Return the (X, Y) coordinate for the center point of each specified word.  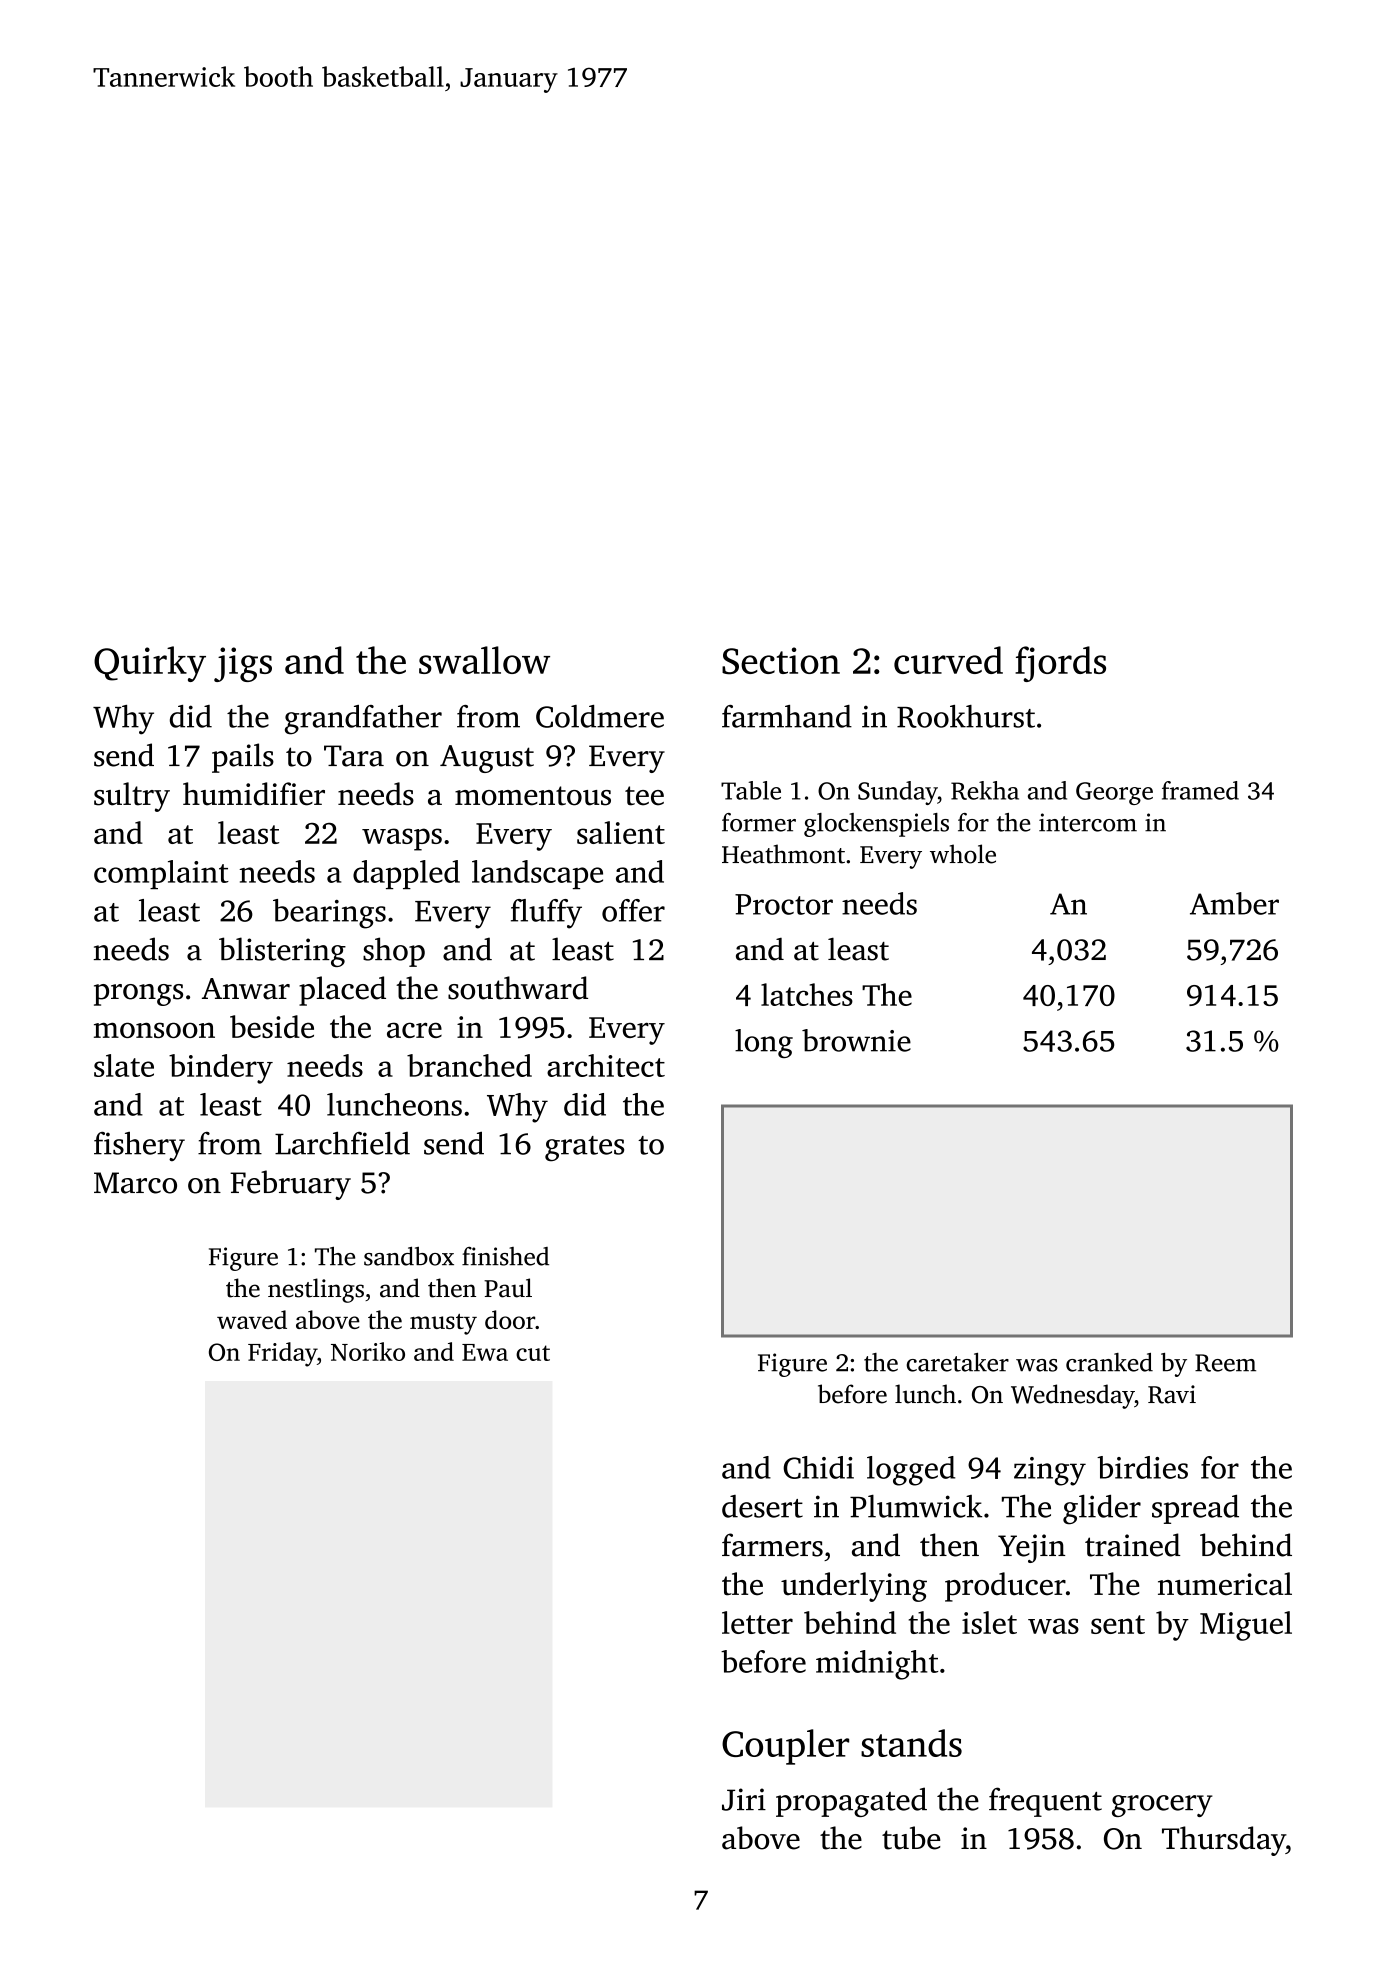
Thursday (1224, 1841)
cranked (1109, 1362)
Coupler (785, 1747)
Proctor (784, 904)
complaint (161, 874)
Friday (282, 1354)
